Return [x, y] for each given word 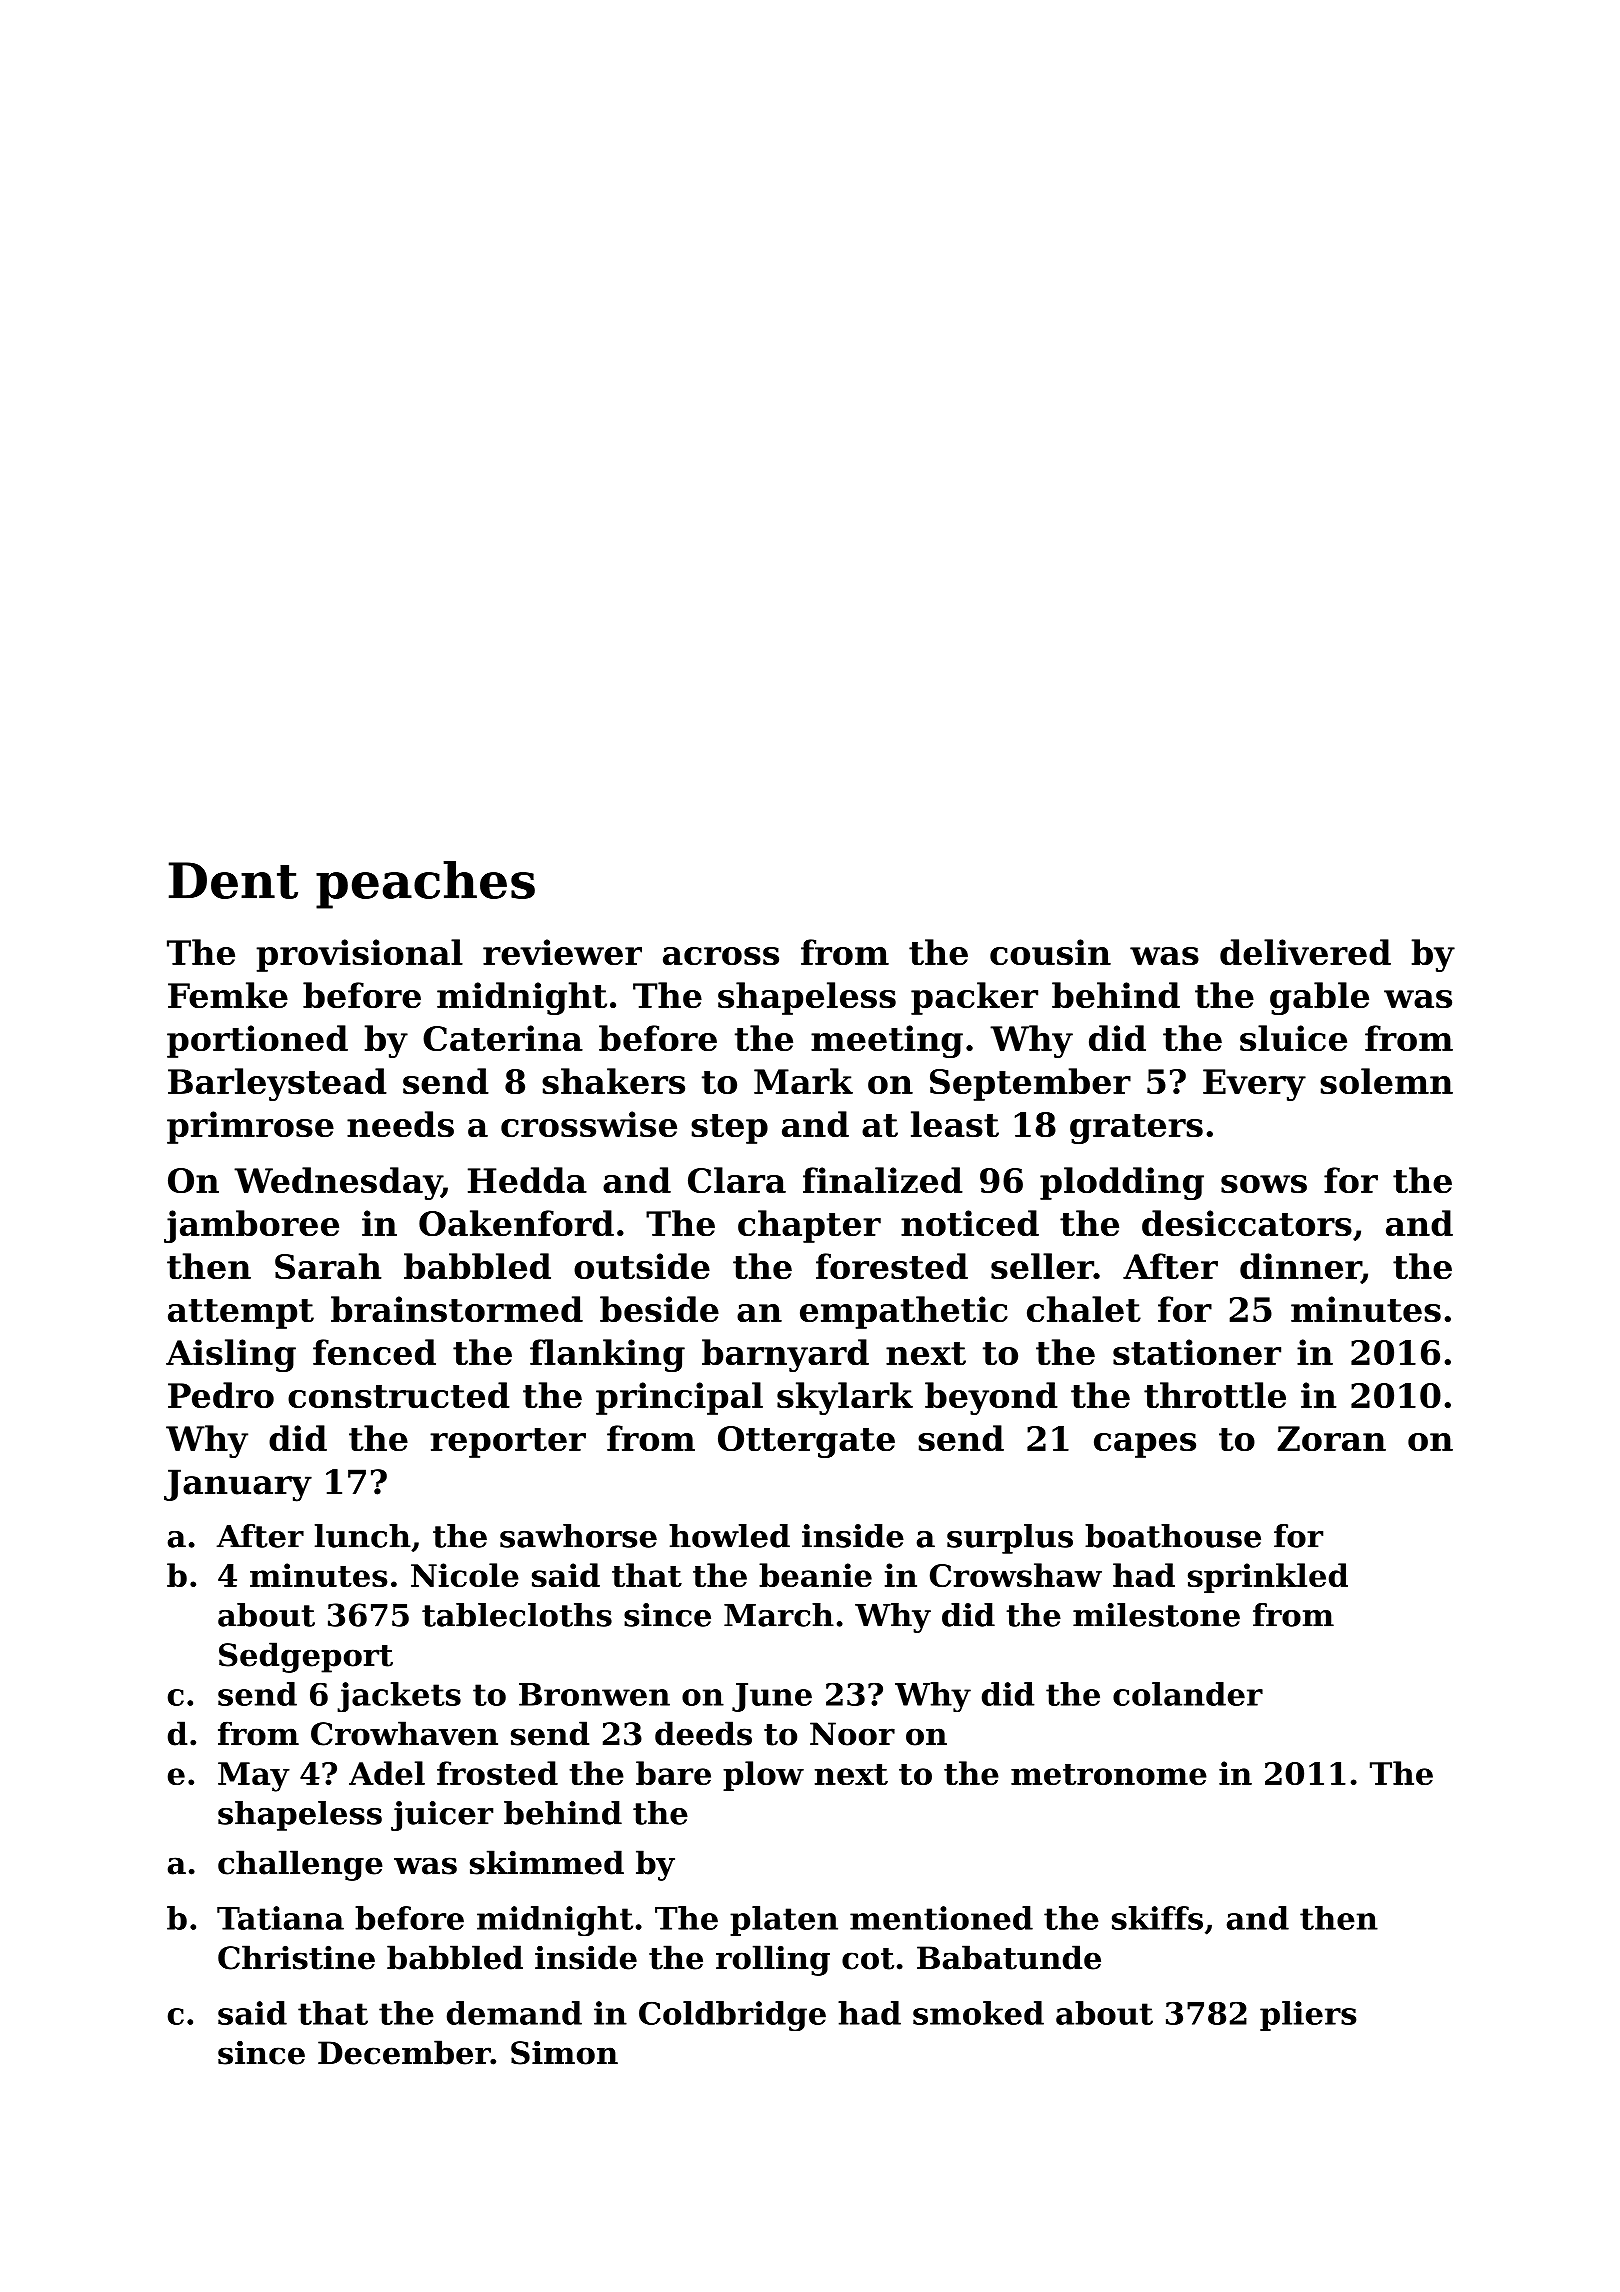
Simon [564, 2053]
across [721, 956]
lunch [363, 1536]
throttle [1215, 1395]
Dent [233, 880]
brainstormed [457, 1309]
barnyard [785, 1355]
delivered [1305, 952]
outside [642, 1266]
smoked [978, 2013]
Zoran [1331, 1438]
